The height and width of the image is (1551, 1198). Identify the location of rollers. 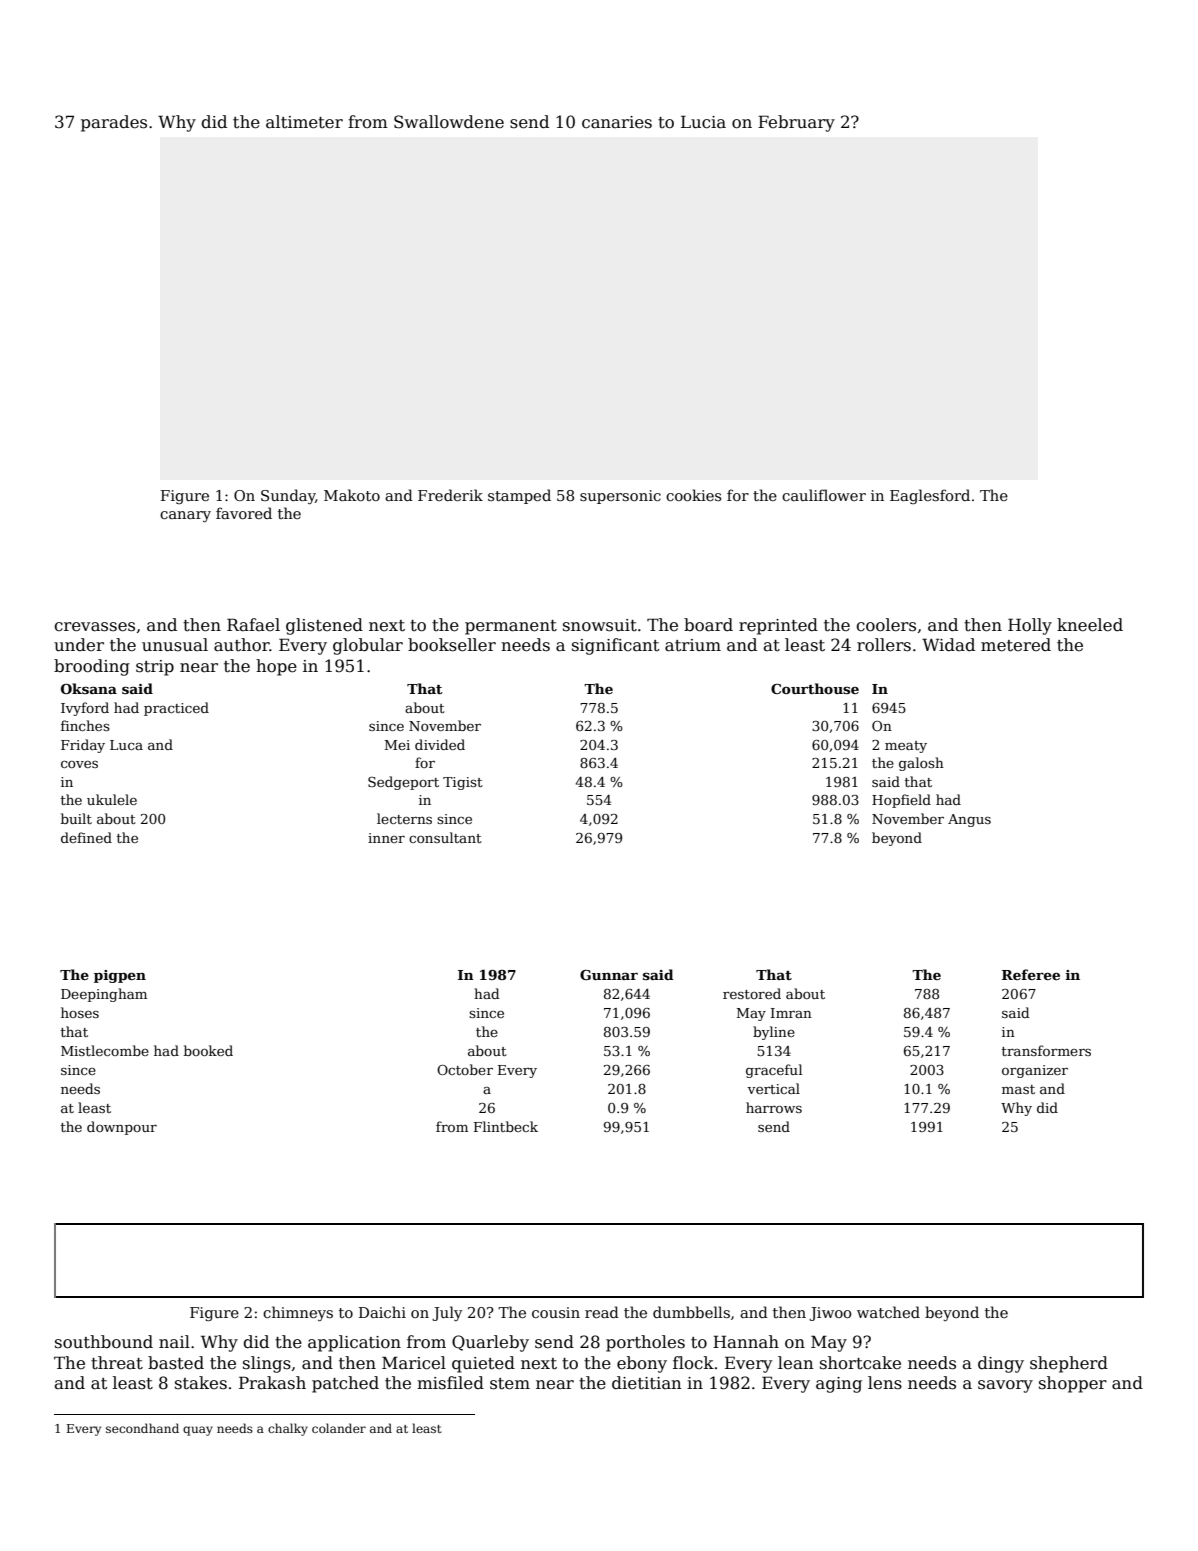
(884, 645).
